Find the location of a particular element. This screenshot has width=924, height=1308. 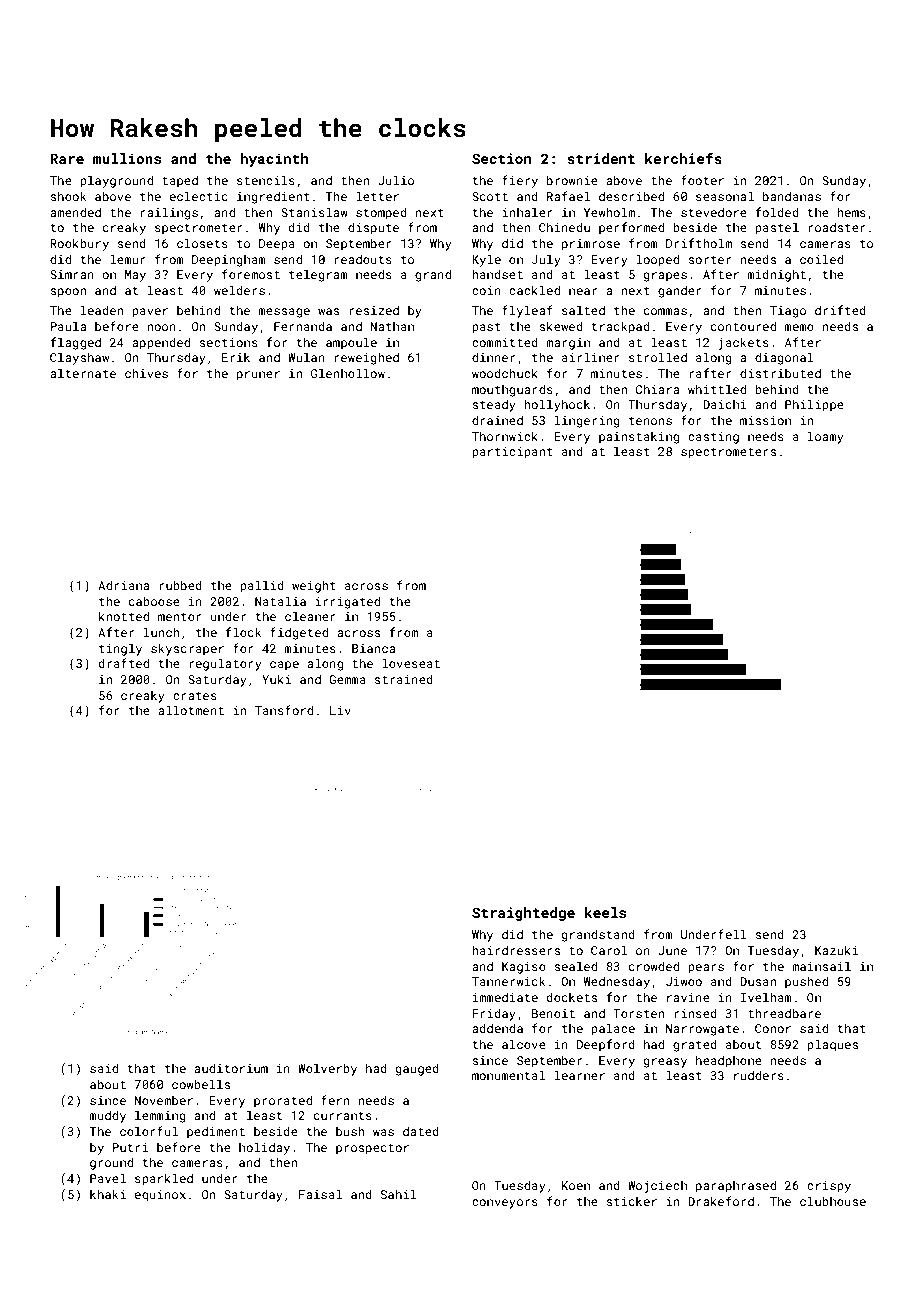

Straightedge is located at coordinates (523, 914).
